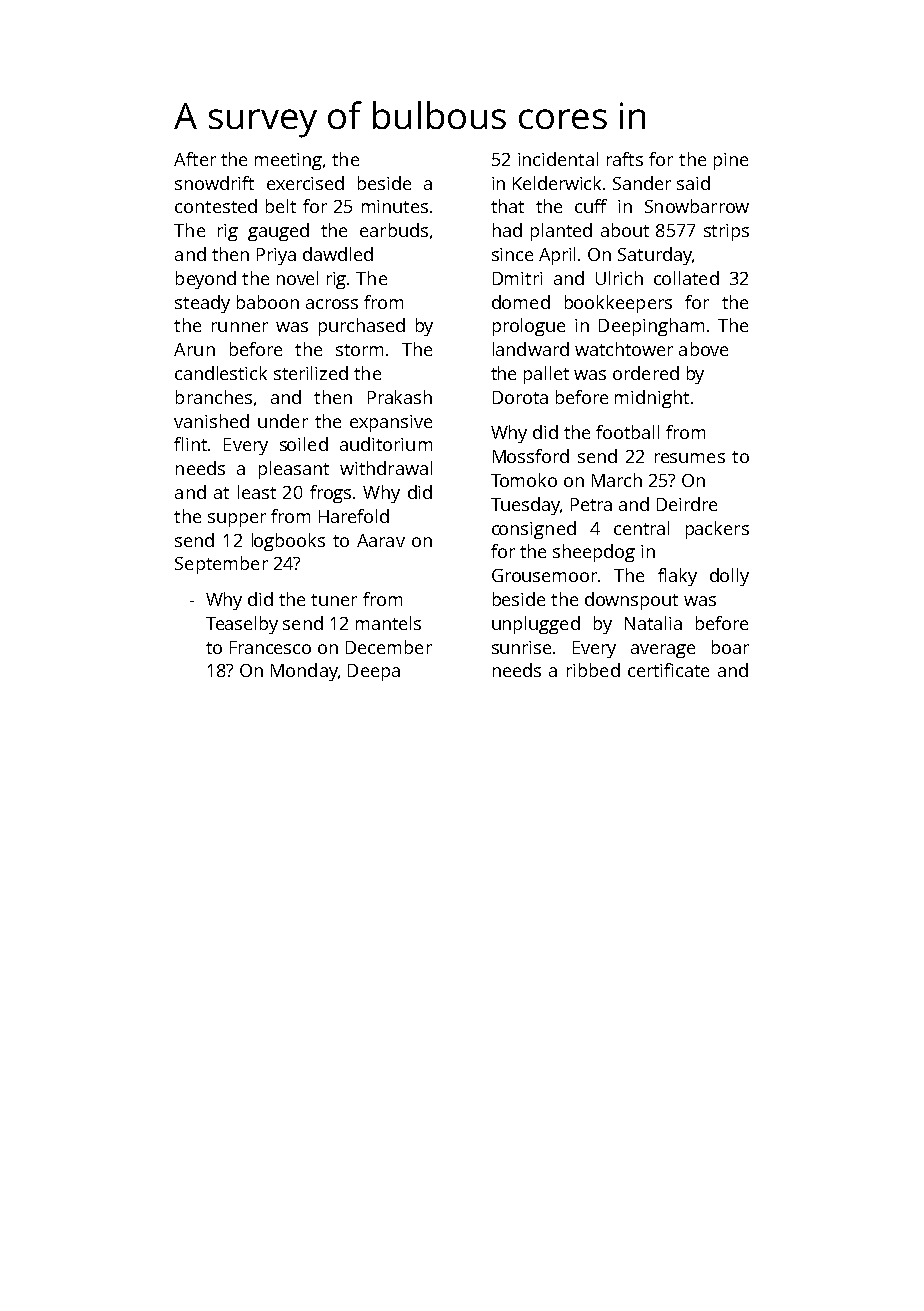 The width and height of the screenshot is (924, 1311). What do you see at coordinates (389, 647) in the screenshot?
I see `December` at bounding box center [389, 647].
